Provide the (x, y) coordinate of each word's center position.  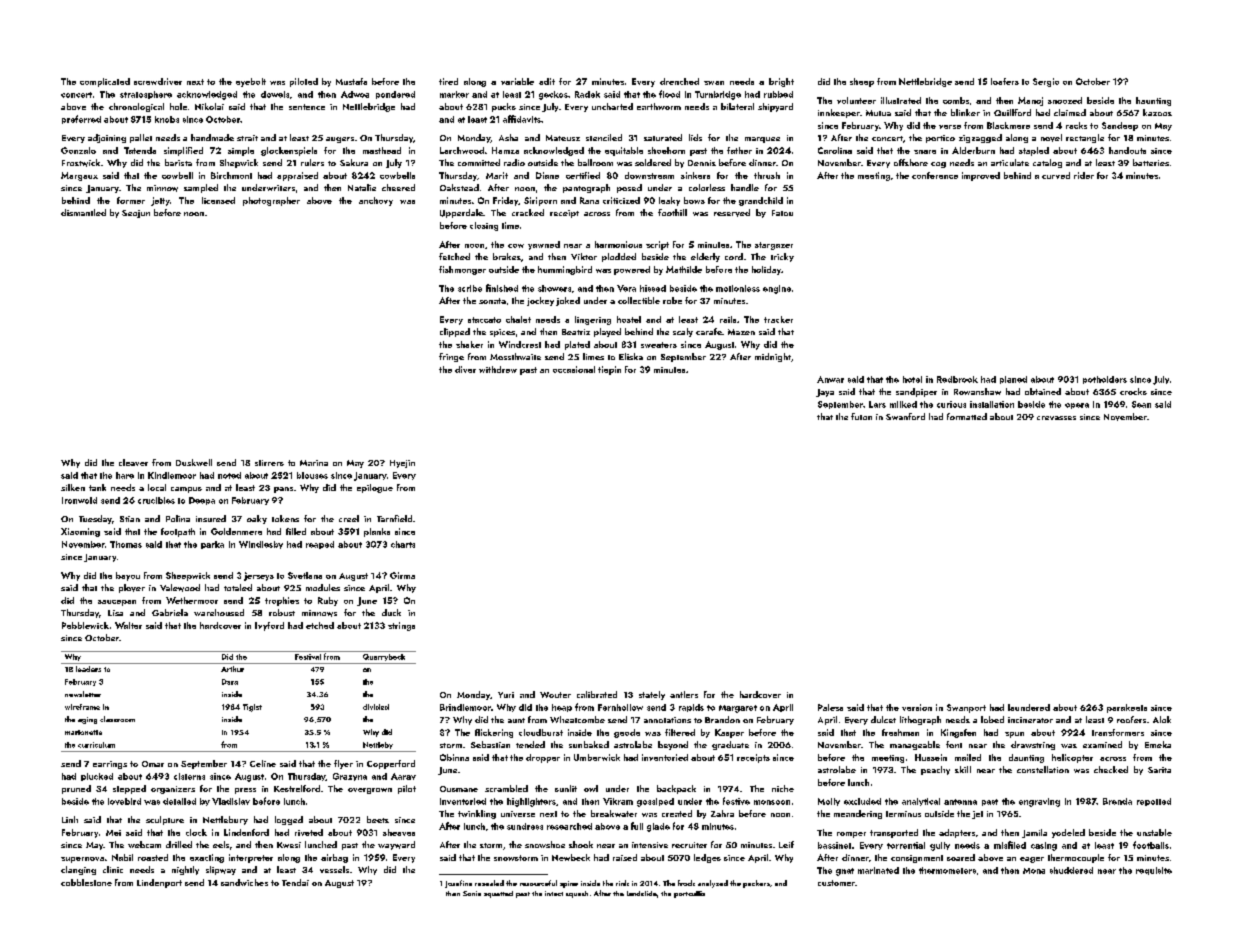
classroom (117, 719)
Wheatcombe (577, 719)
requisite (1154, 871)
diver (465, 369)
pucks (504, 107)
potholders (1105, 380)
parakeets (1127, 708)
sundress (525, 826)
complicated (105, 82)
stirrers (269, 463)
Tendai (295, 882)
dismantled (83, 212)
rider (1084, 175)
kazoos (1157, 112)
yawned (544, 245)
